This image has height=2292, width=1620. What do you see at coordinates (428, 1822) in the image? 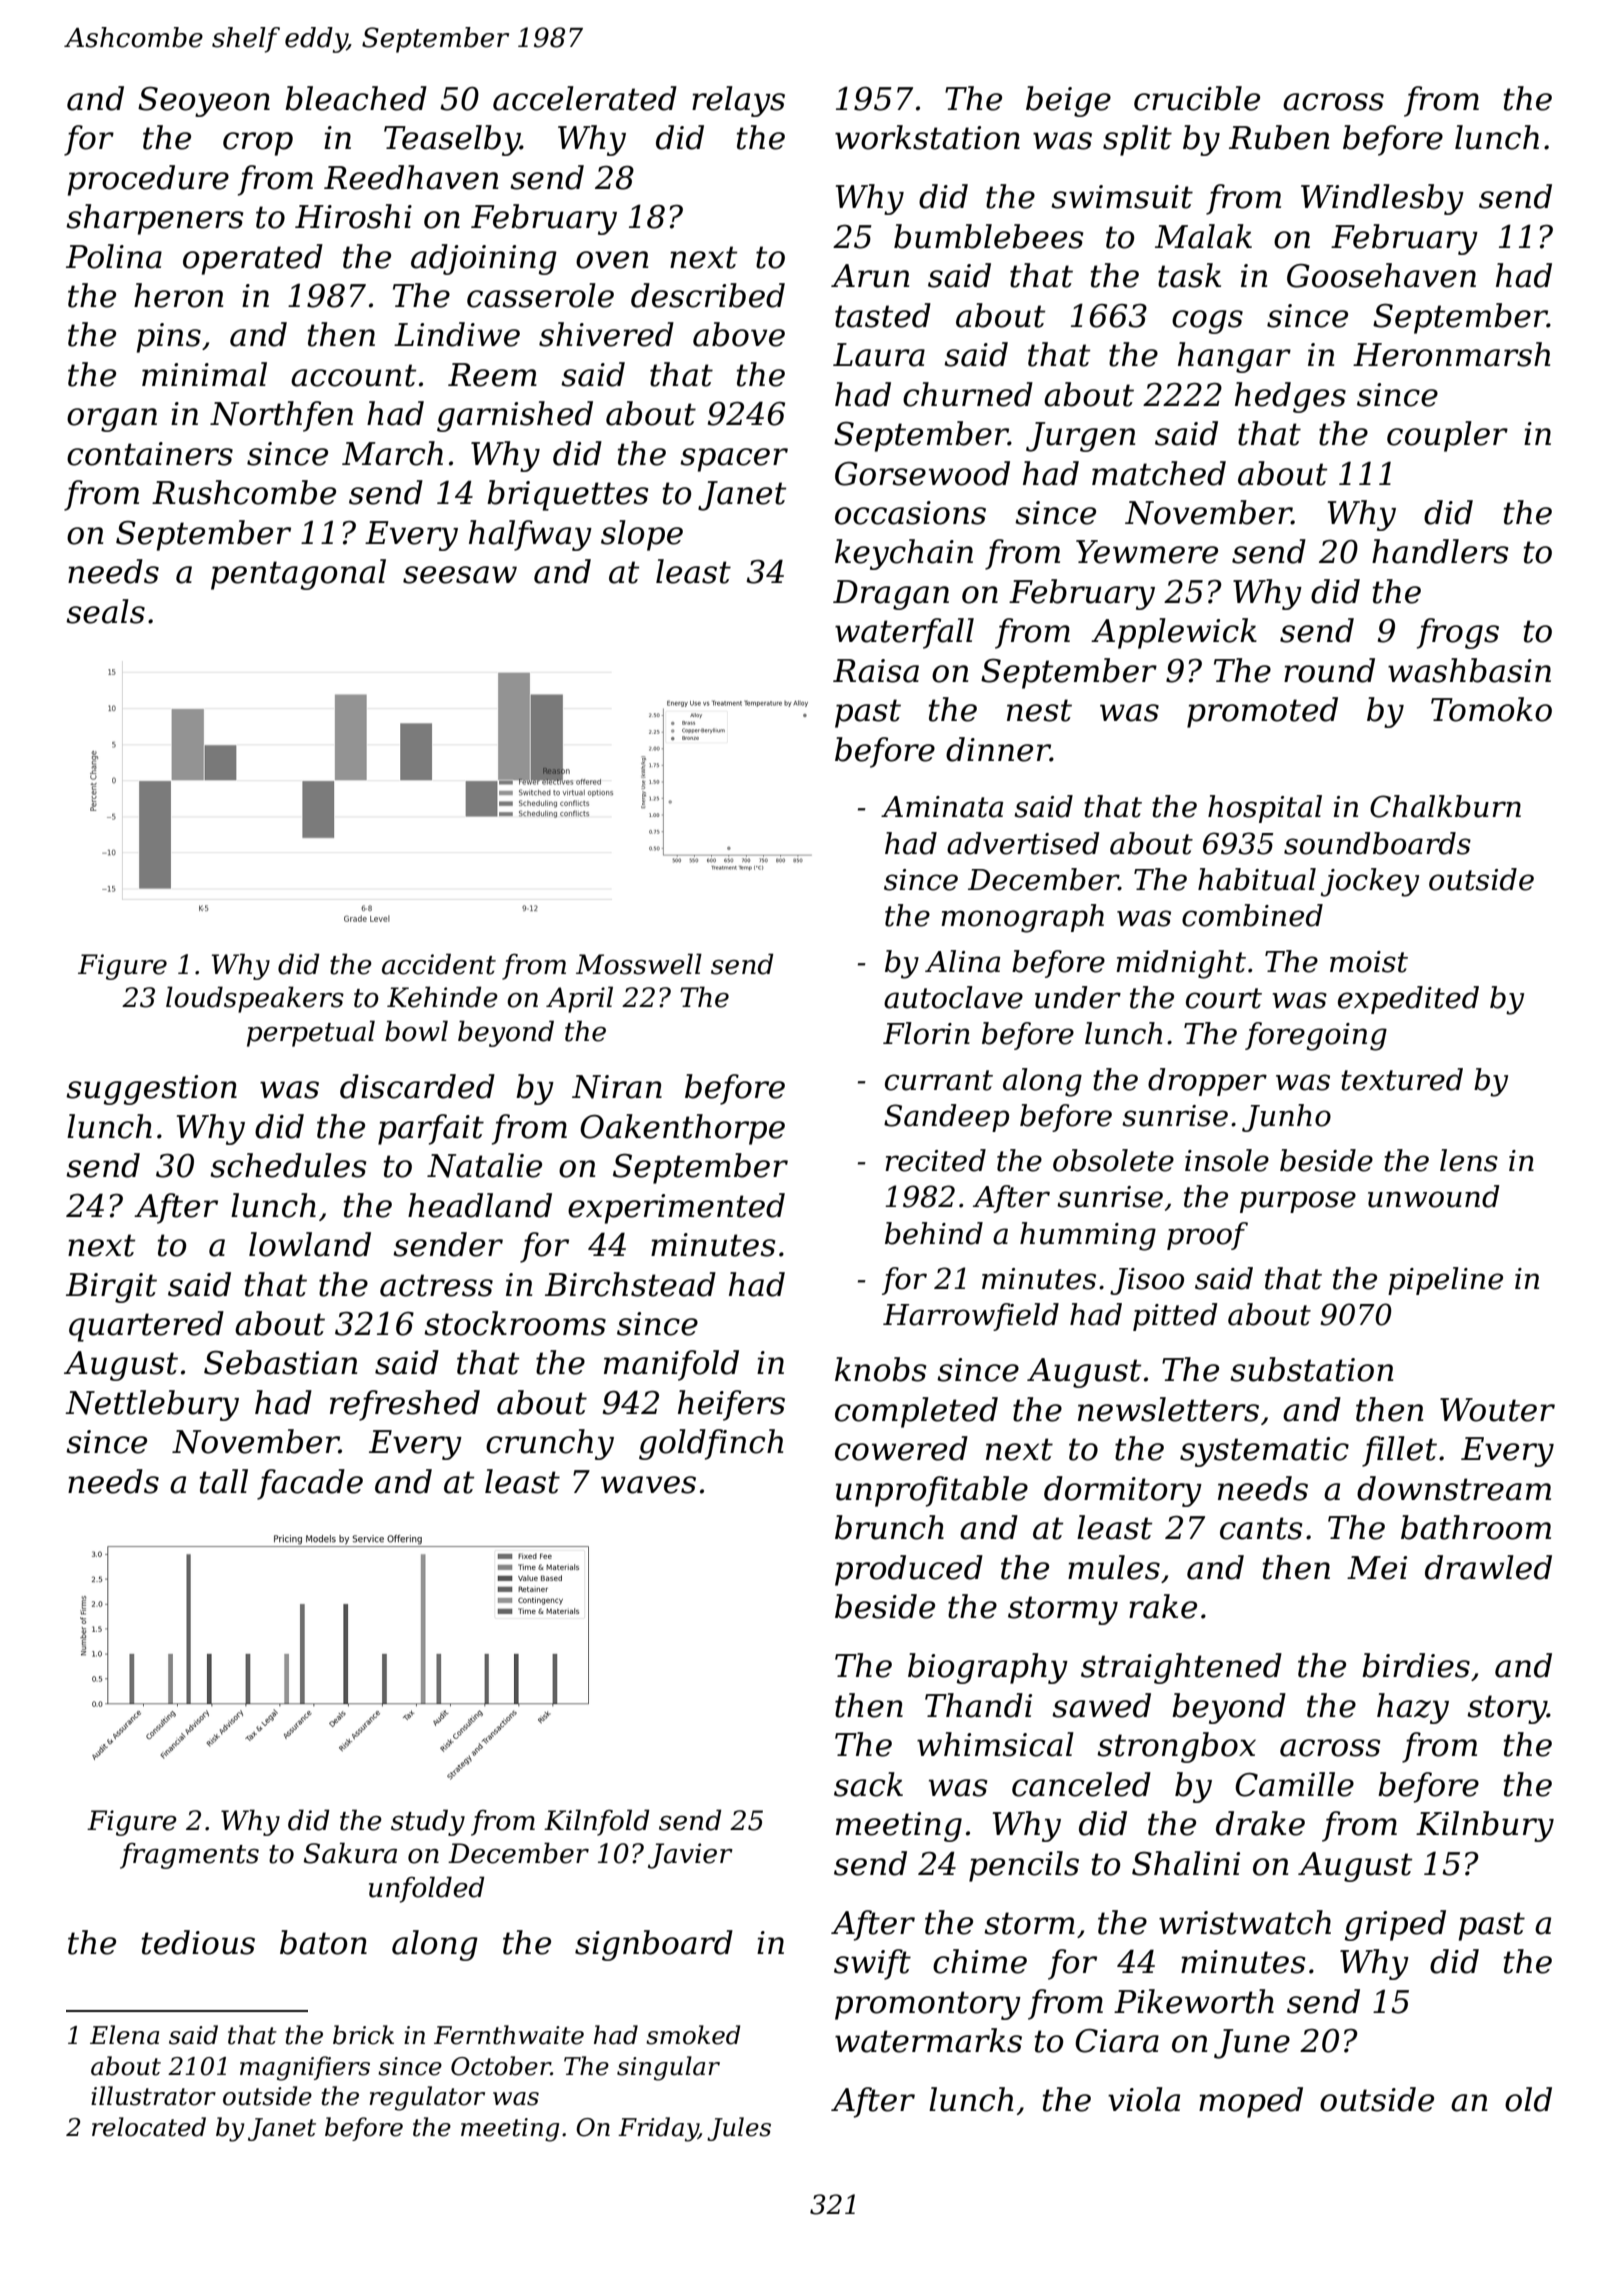
I see `study` at bounding box center [428, 1822].
